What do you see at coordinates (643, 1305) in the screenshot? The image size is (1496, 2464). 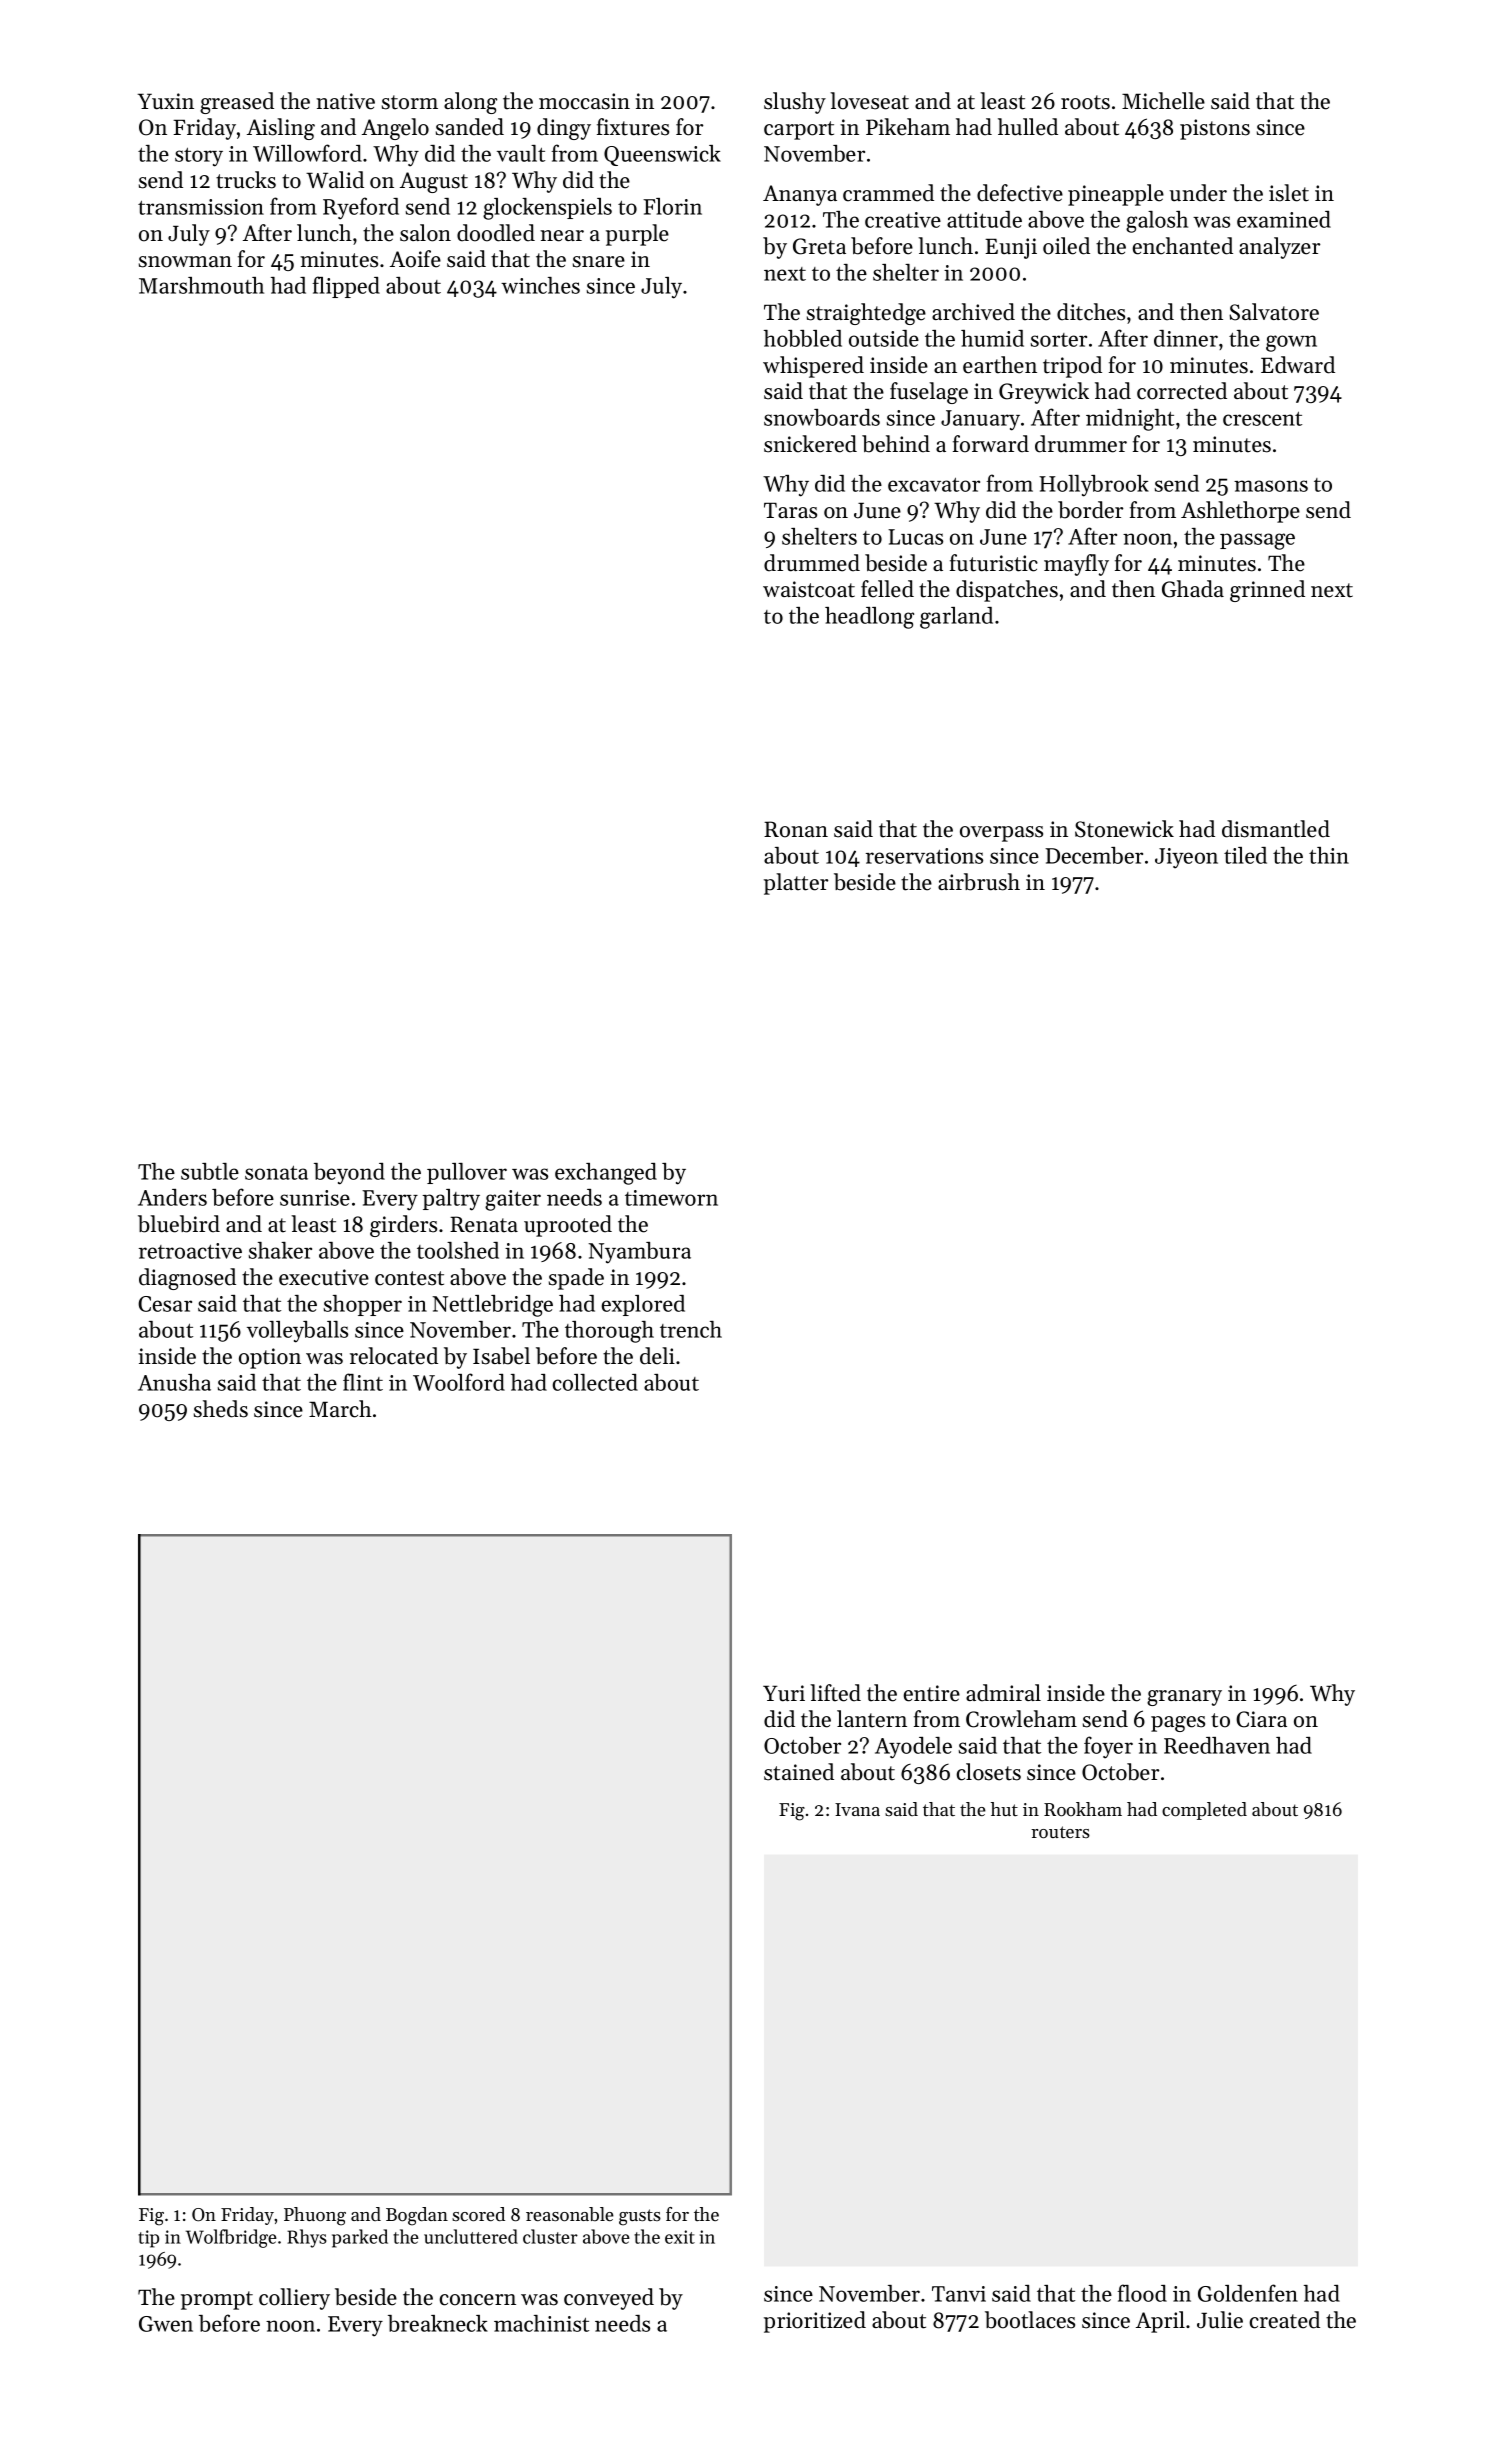 I see `explored` at bounding box center [643, 1305].
